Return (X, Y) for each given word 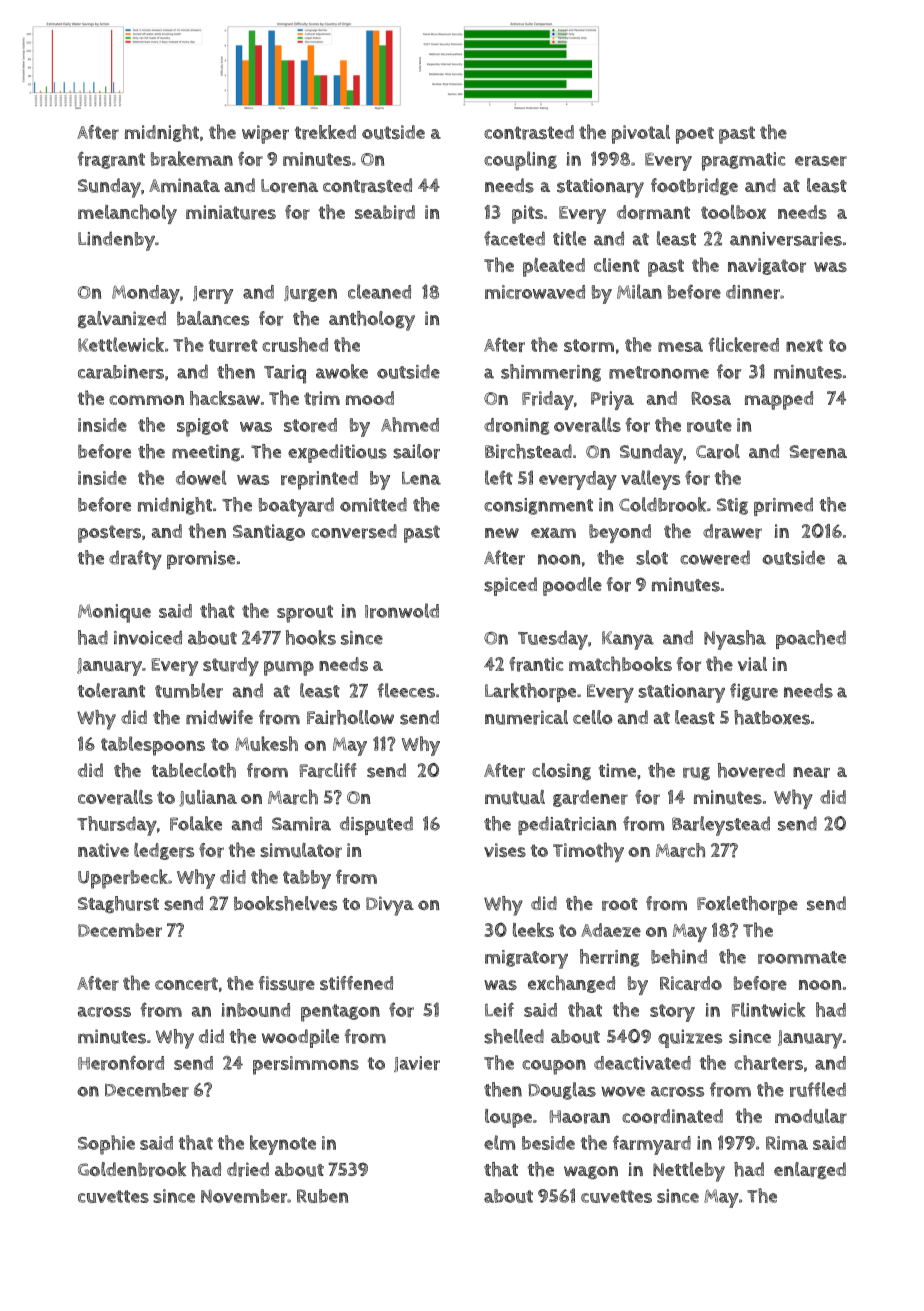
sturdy (231, 666)
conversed (354, 531)
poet (695, 135)
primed (783, 506)
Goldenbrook (132, 1169)
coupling (520, 161)
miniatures (231, 212)
